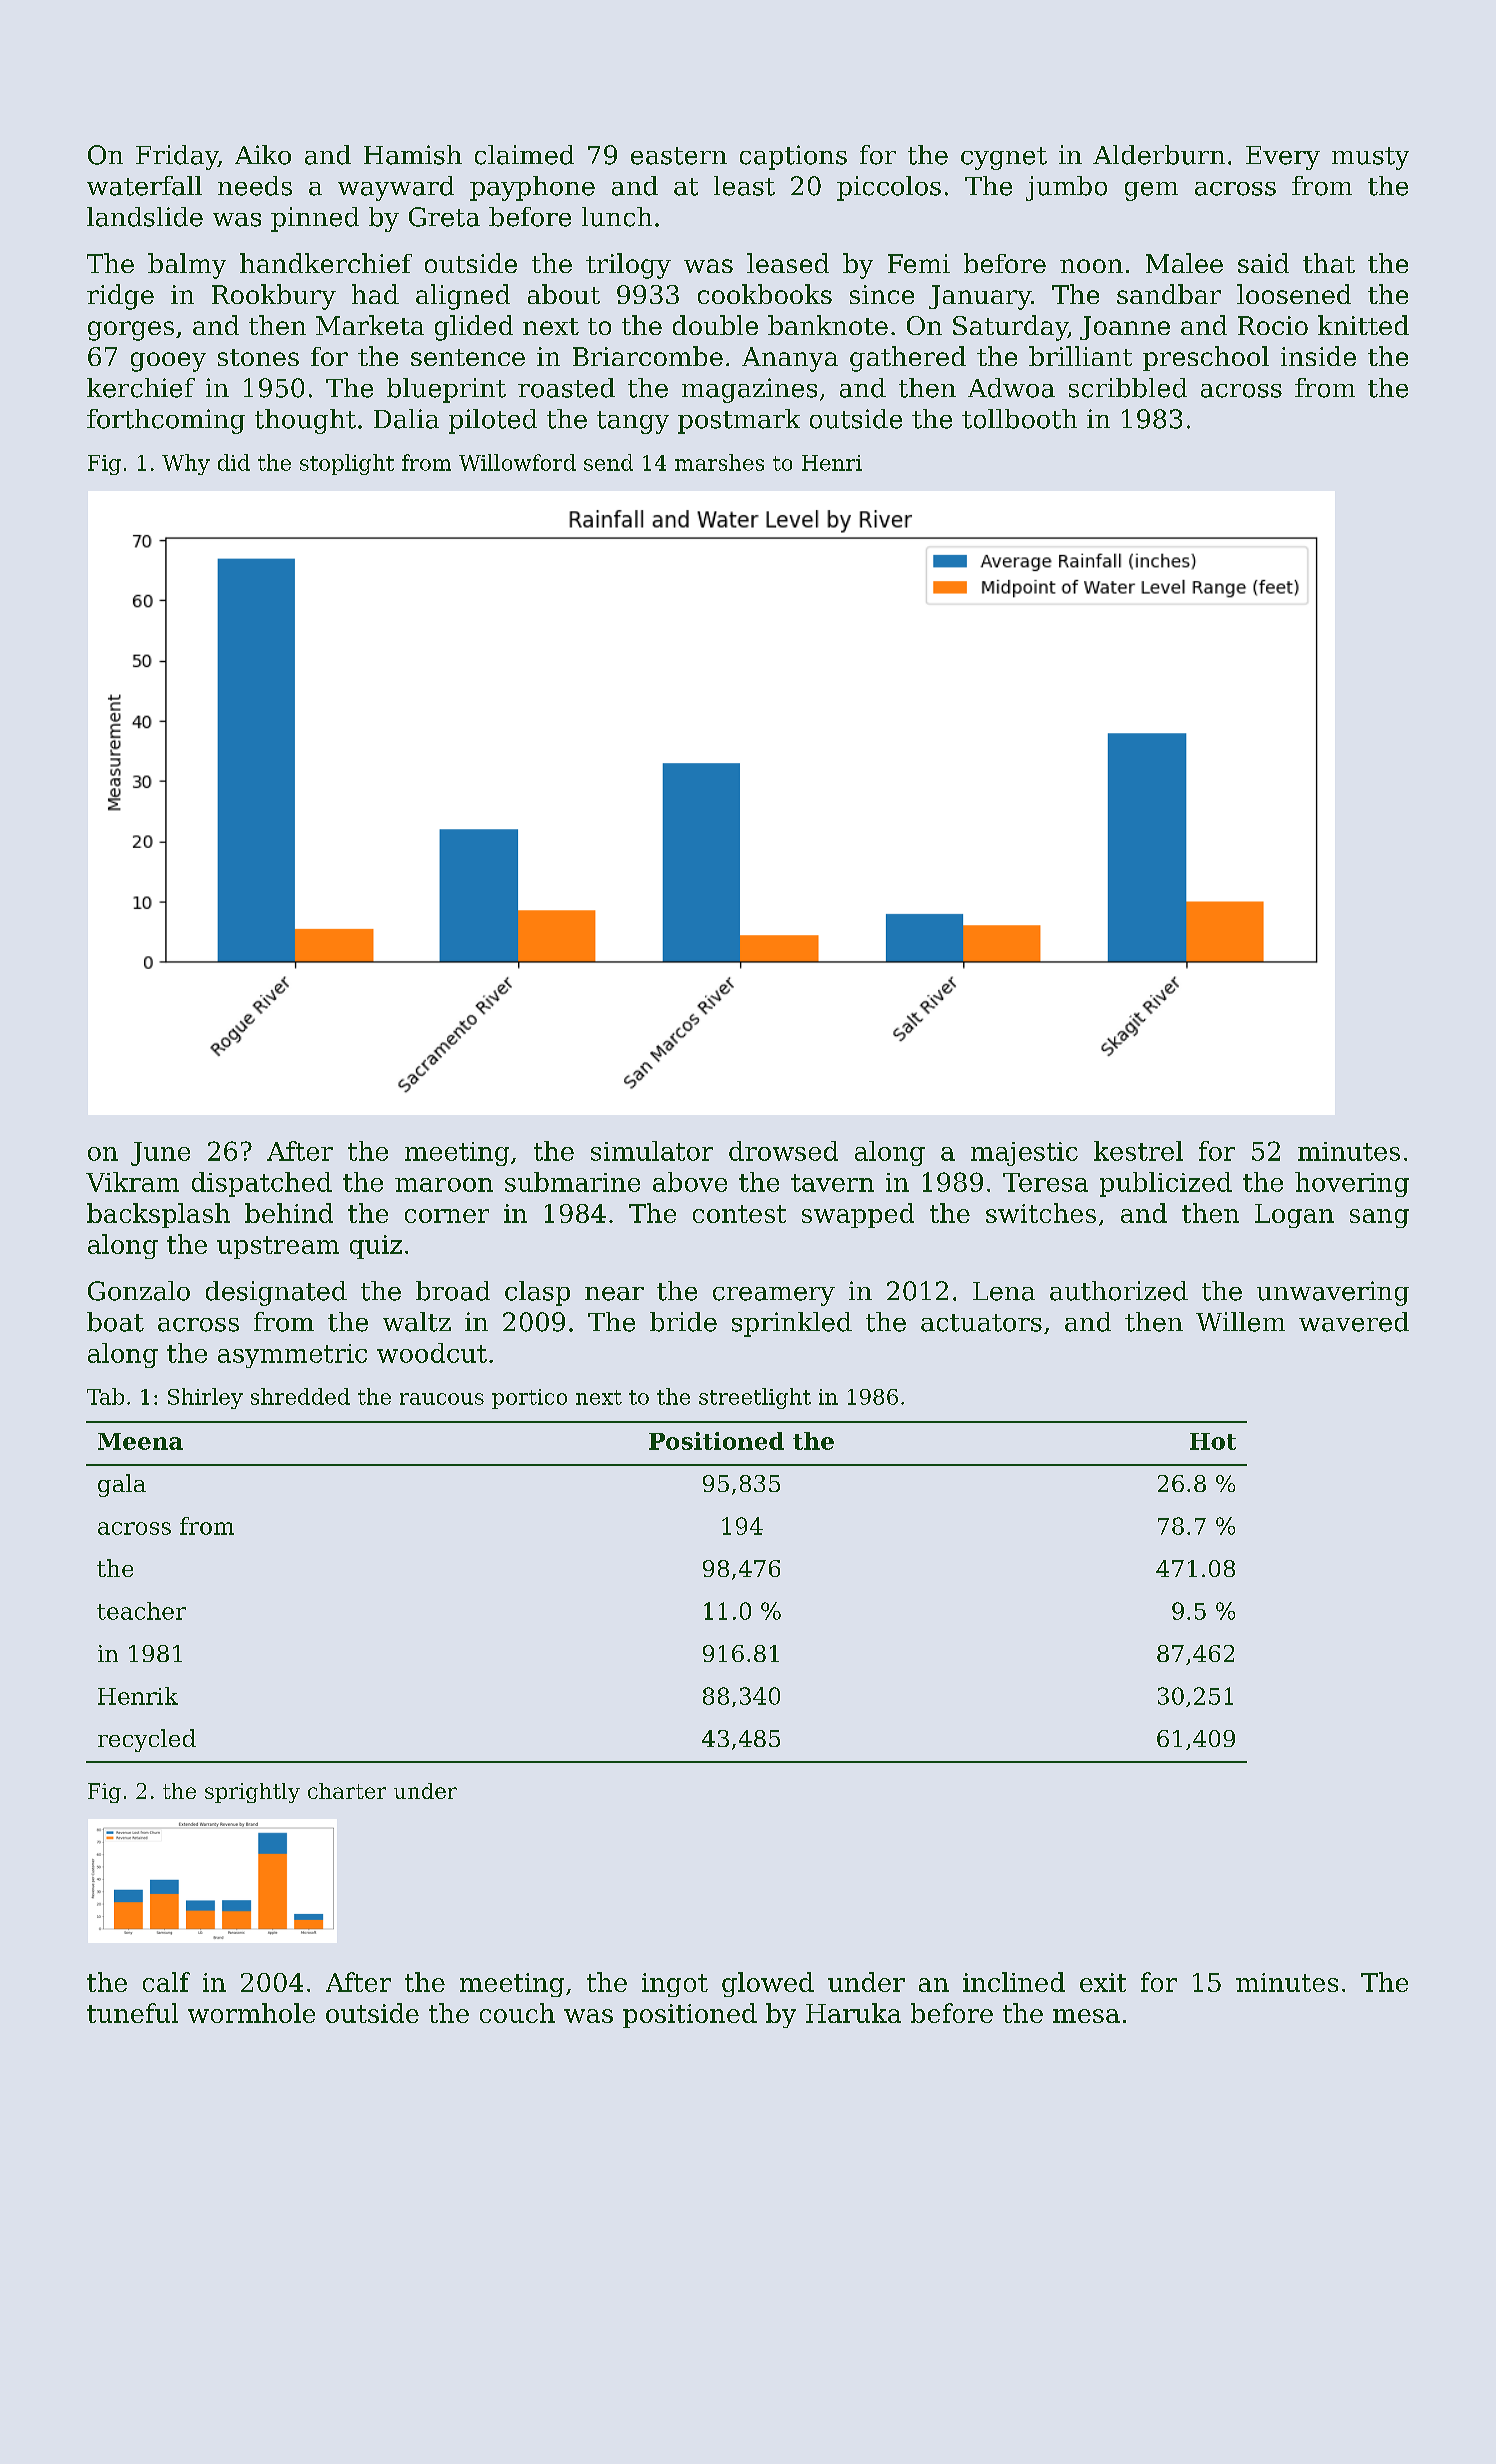 Image resolution: width=1496 pixels, height=2464 pixels. Describe the element at coordinates (1206, 358) in the page. I see `preschool` at that location.
